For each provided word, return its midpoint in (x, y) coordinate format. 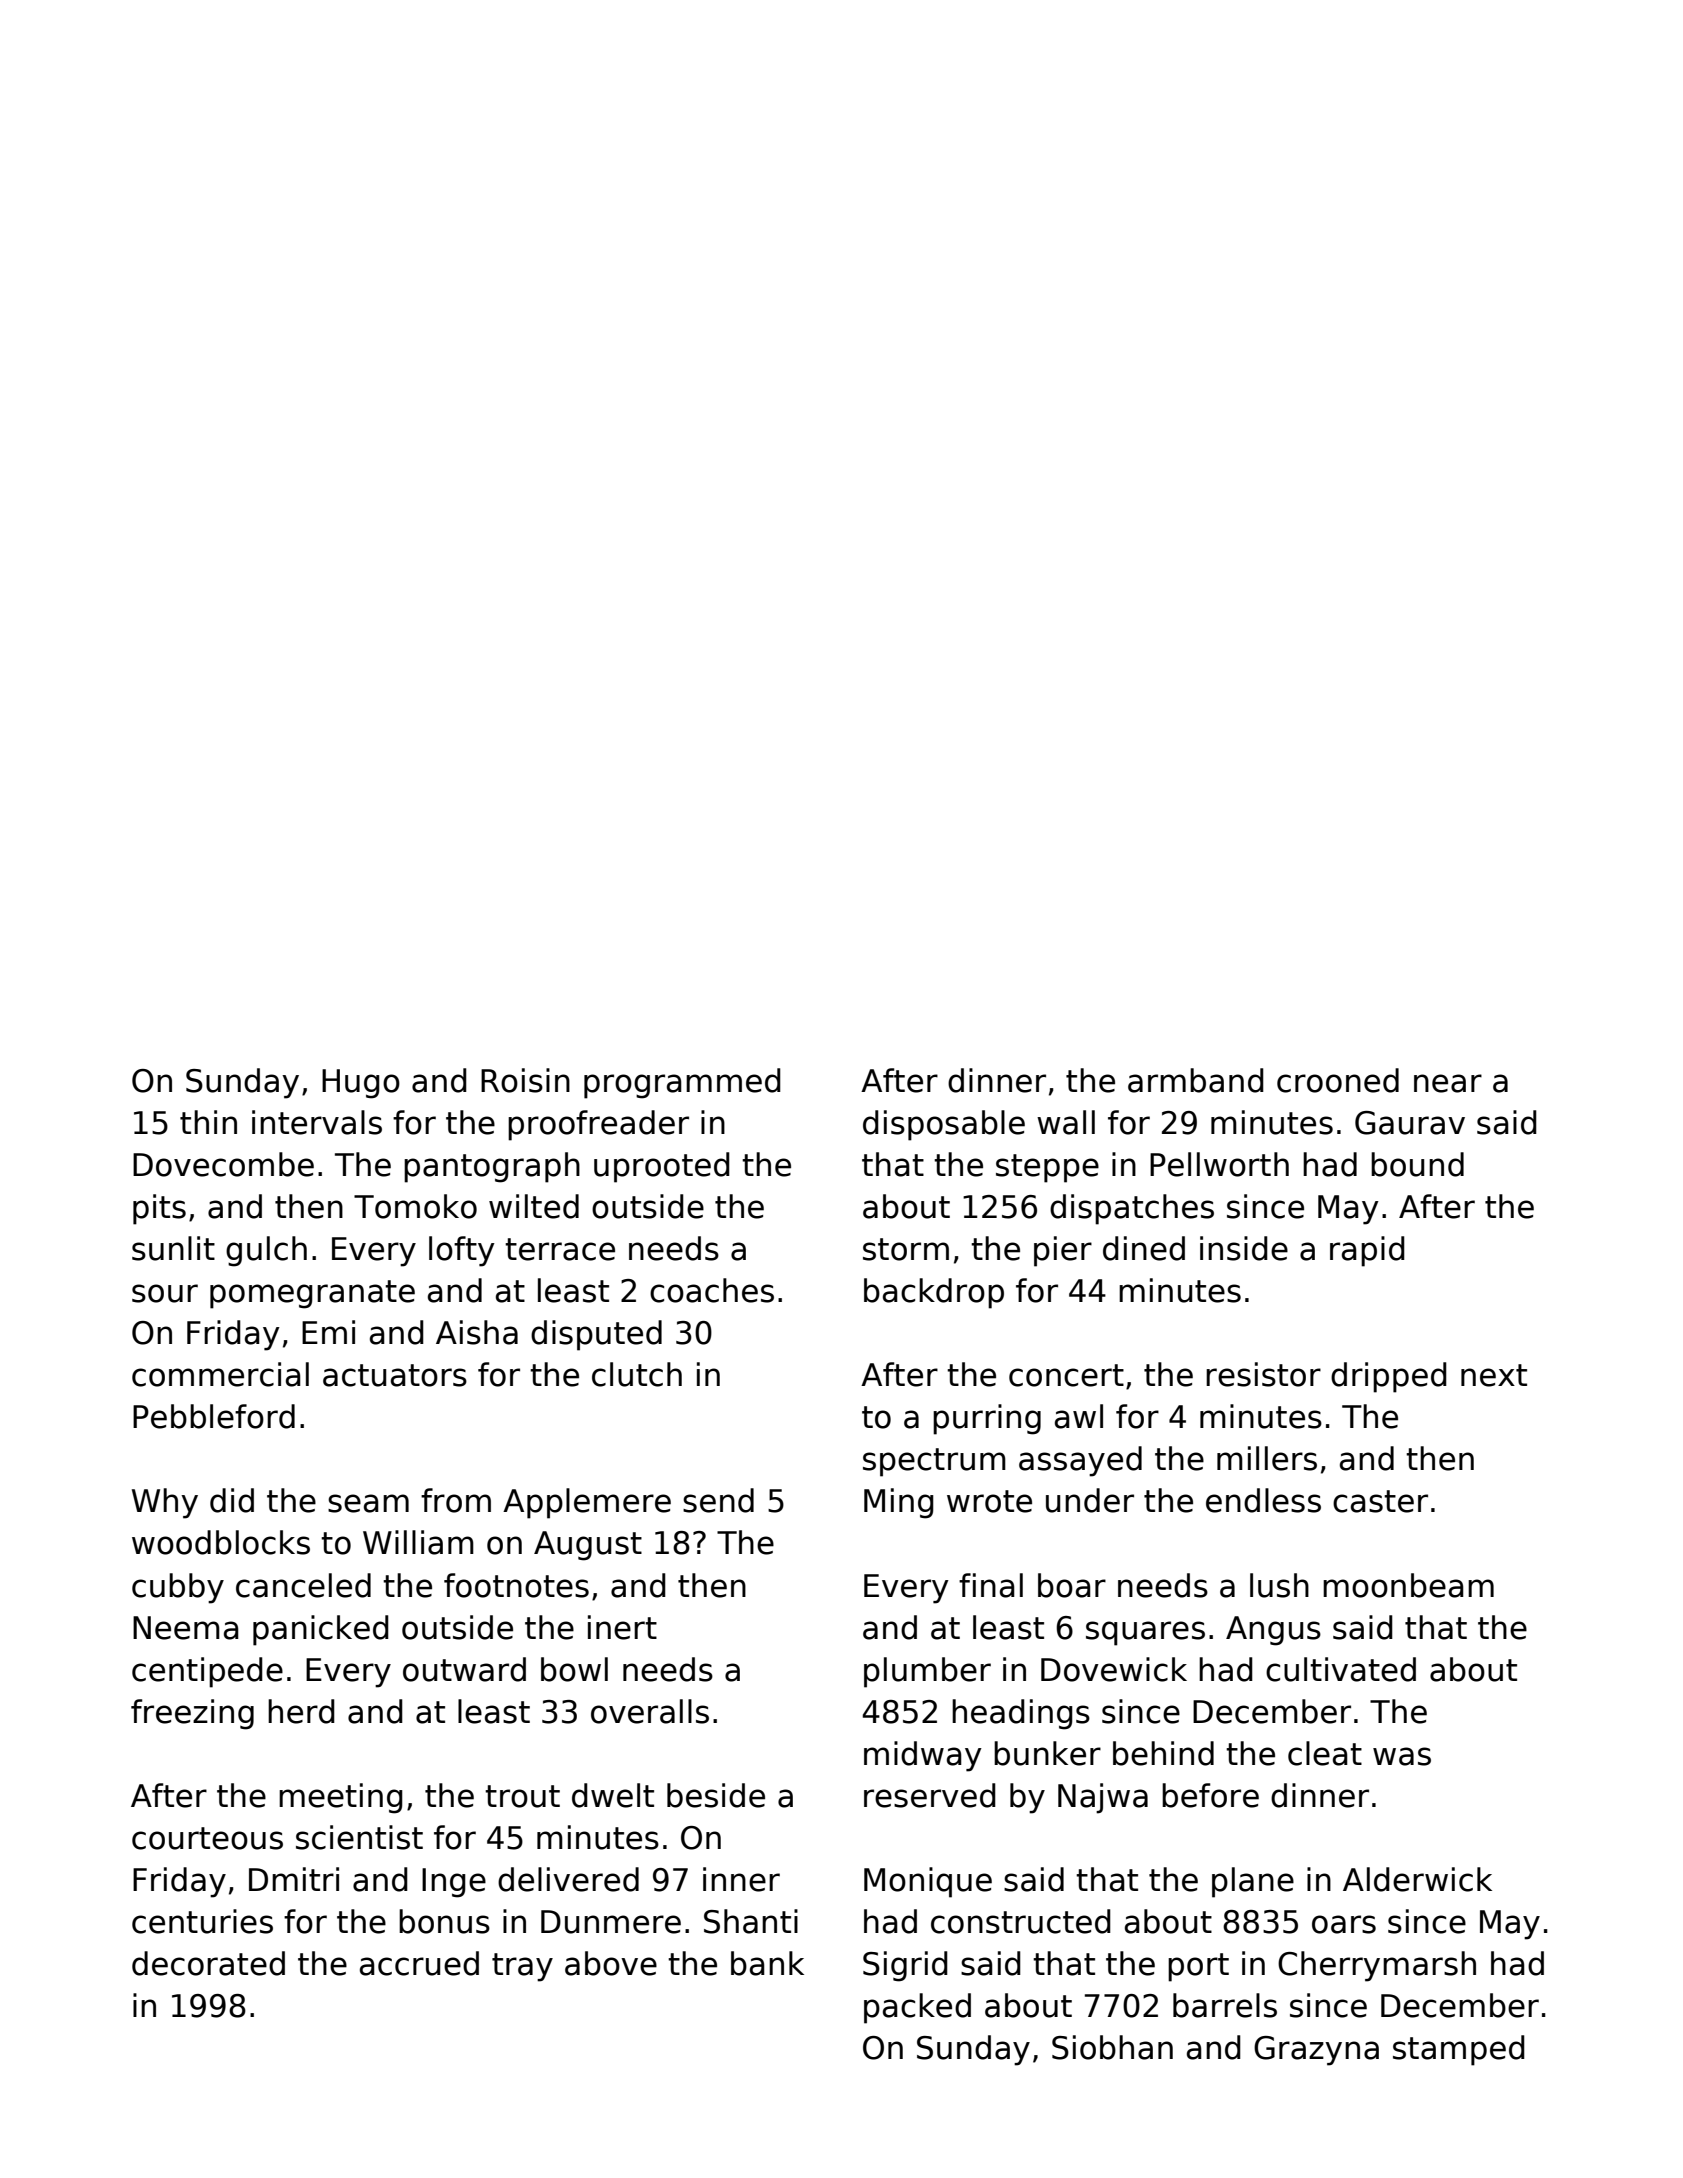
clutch (637, 1374)
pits (159, 1209)
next (1494, 1375)
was (1402, 1756)
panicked (321, 1630)
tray (522, 1967)
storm (906, 1249)
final (991, 1585)
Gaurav (1410, 1123)
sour (165, 1293)
